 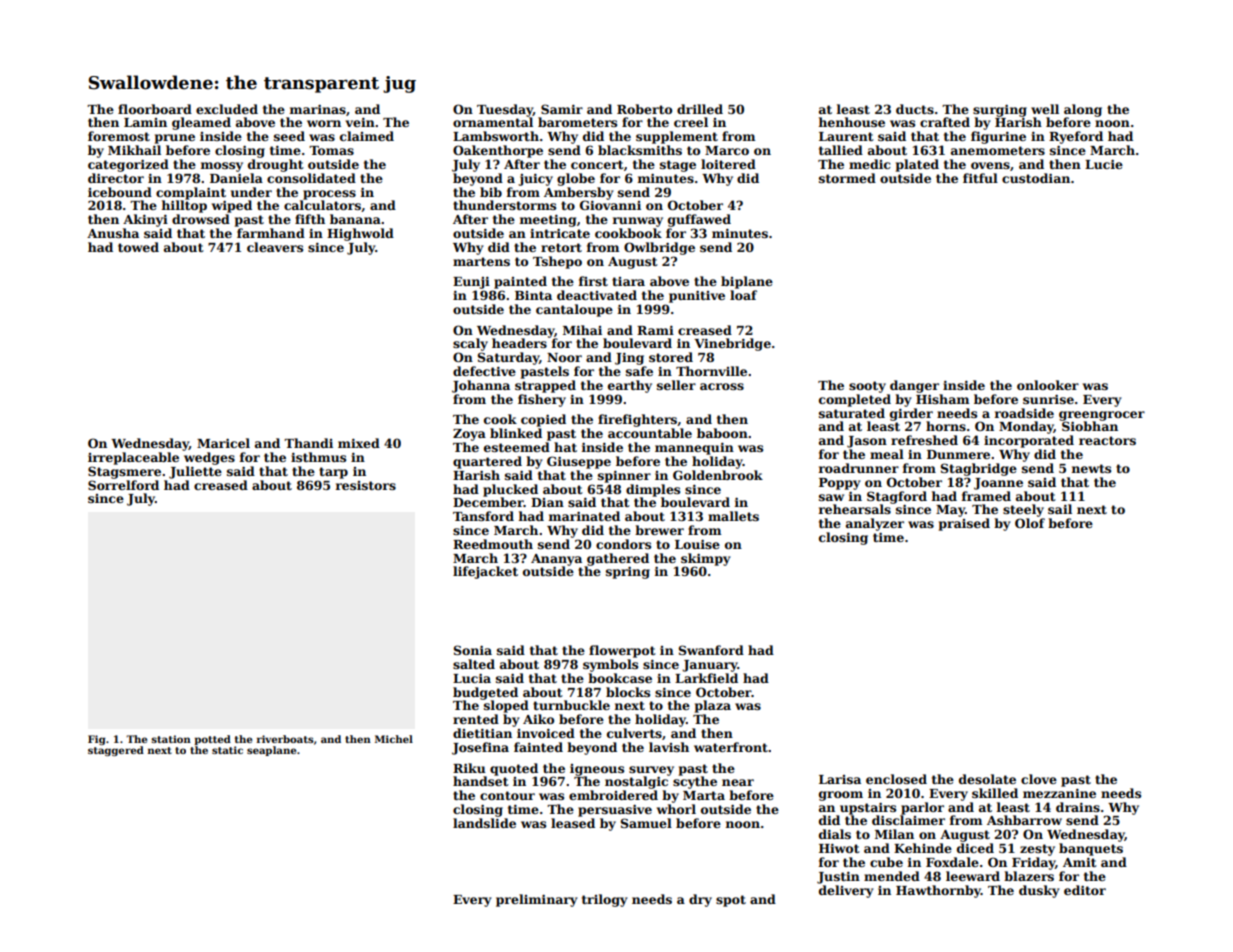 What do you see at coordinates (537, 900) in the document?
I see `preliminary` at bounding box center [537, 900].
